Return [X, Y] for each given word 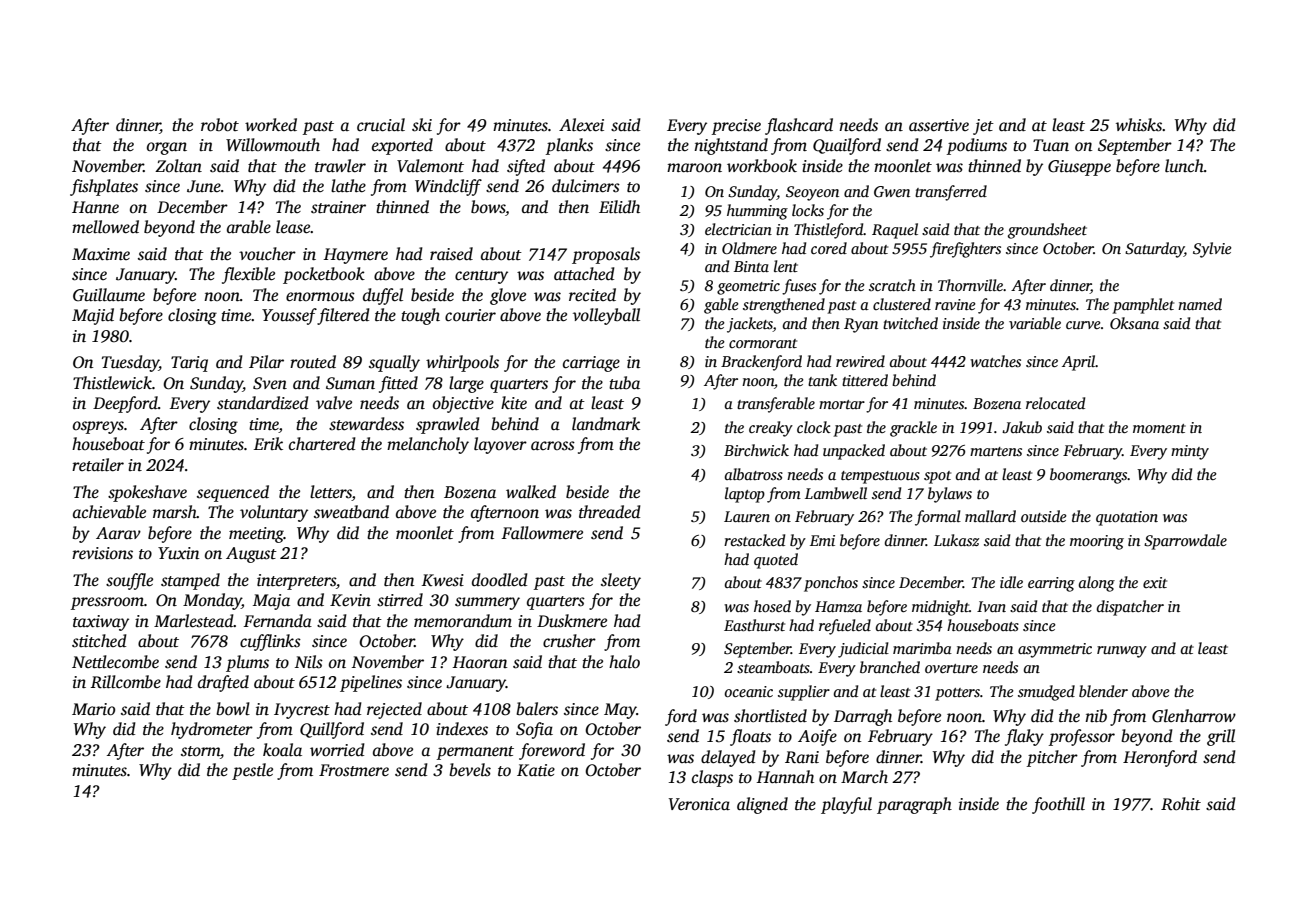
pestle [252, 771]
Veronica [699, 804]
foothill [1058, 805]
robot [220, 125]
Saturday [1154, 250]
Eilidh [619, 207]
